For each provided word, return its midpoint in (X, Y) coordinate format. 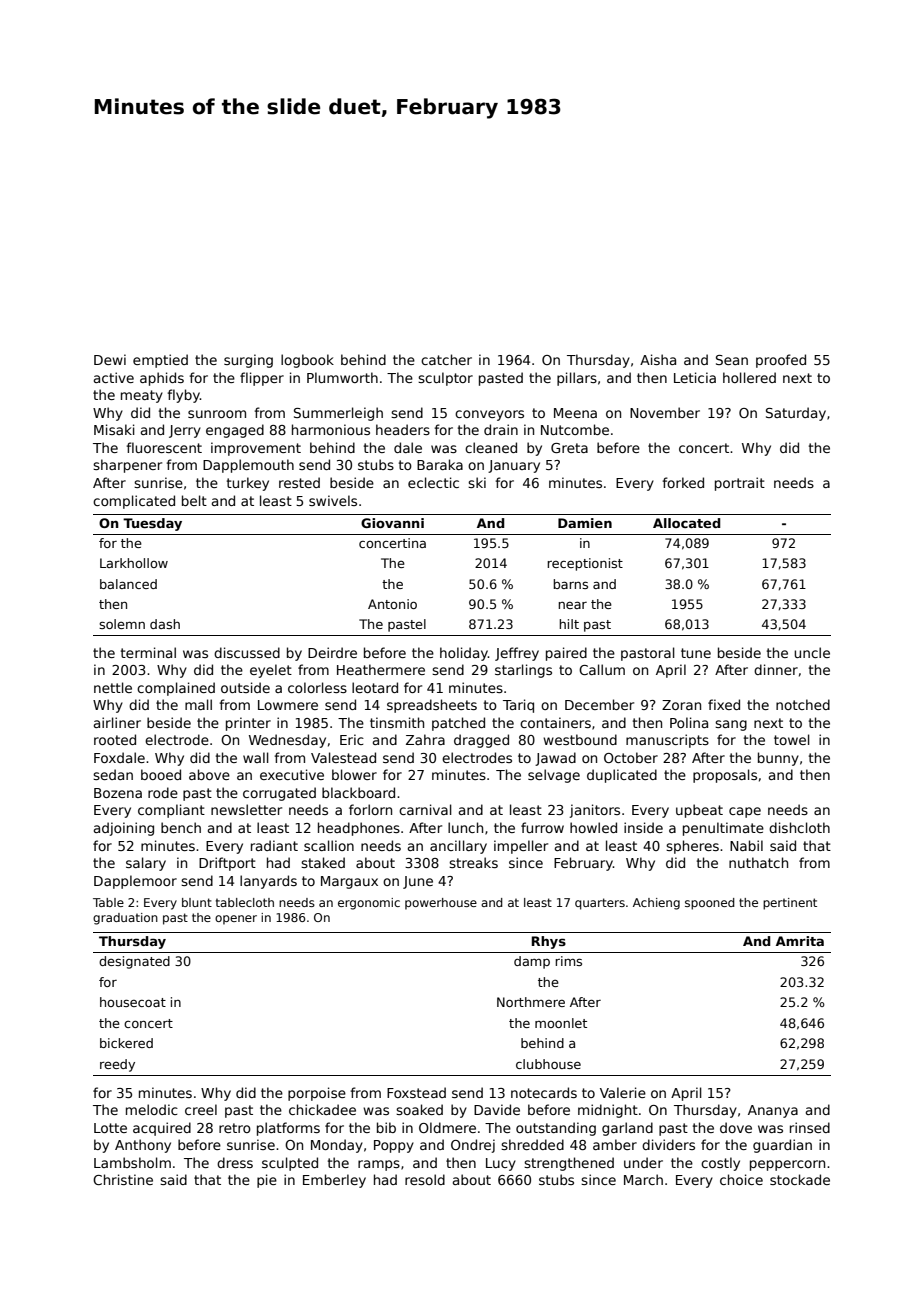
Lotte (110, 1128)
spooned (710, 904)
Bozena (118, 793)
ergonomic (369, 904)
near (572, 605)
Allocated (687, 523)
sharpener (127, 466)
